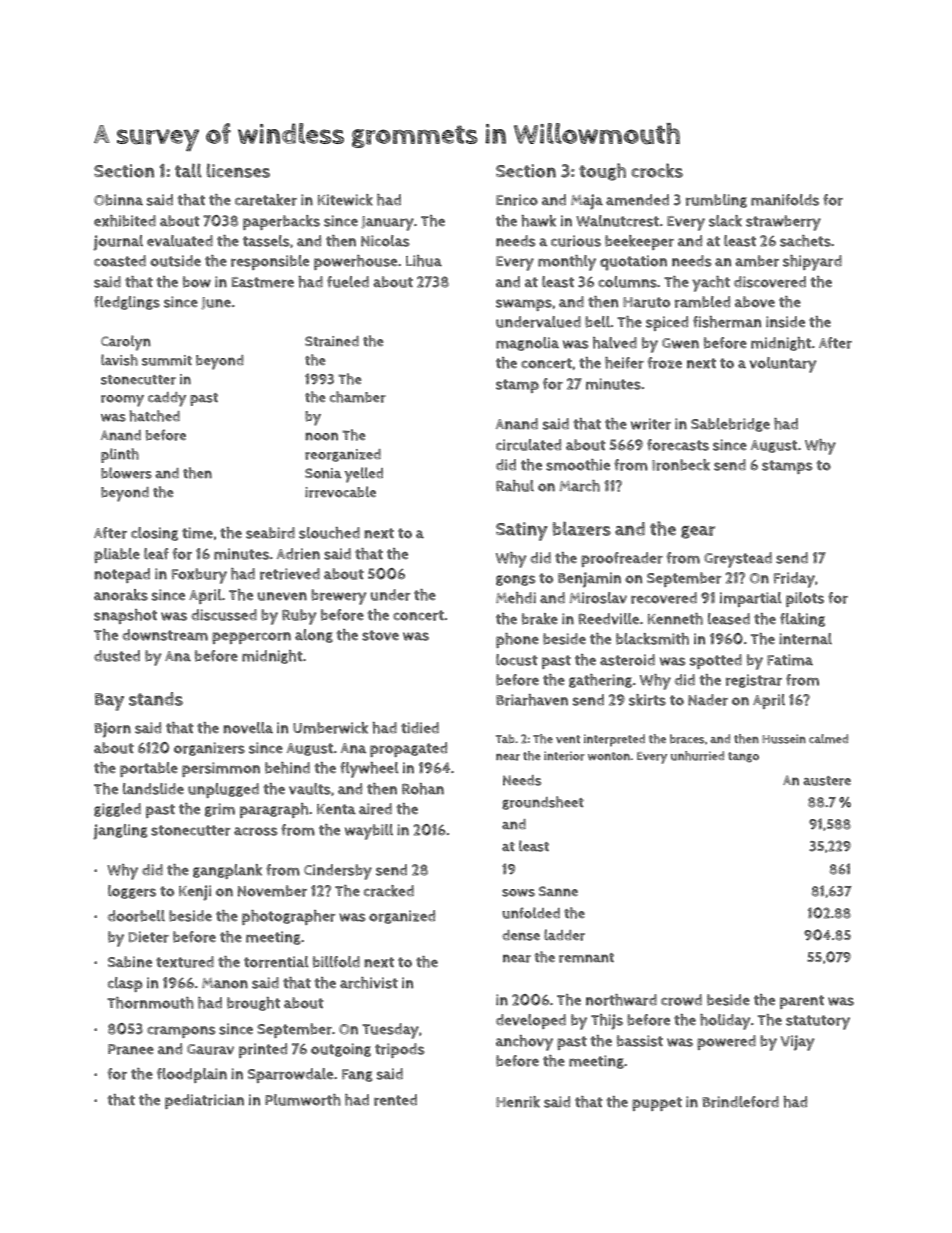  I want to click on gear, so click(698, 532).
